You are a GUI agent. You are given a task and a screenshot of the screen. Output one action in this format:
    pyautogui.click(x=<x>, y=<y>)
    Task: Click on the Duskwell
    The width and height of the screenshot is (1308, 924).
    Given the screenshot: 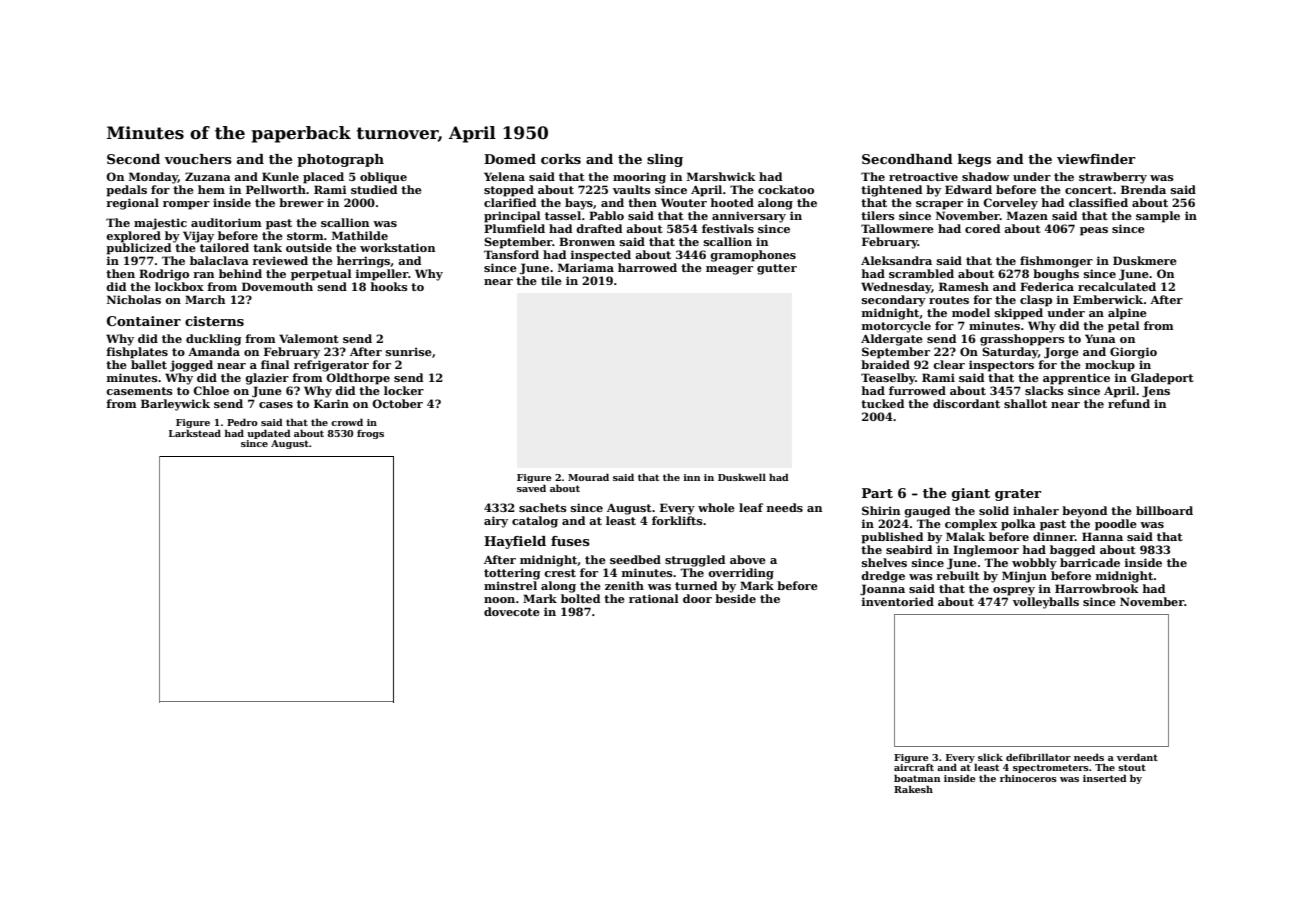 What is the action you would take?
    pyautogui.click(x=742, y=477)
